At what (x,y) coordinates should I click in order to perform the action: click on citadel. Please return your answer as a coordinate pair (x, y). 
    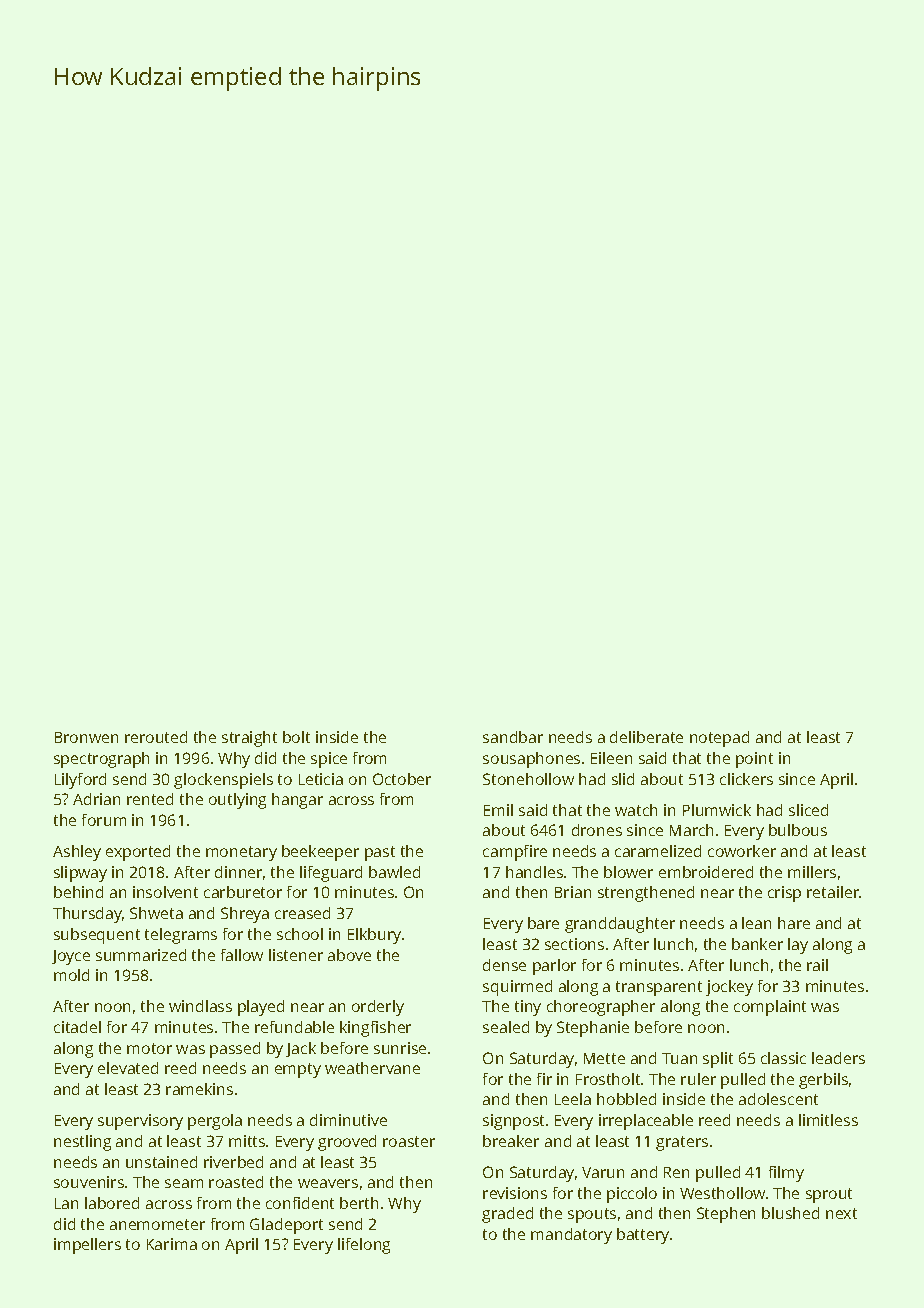
    Looking at the image, I should click on (77, 1027).
